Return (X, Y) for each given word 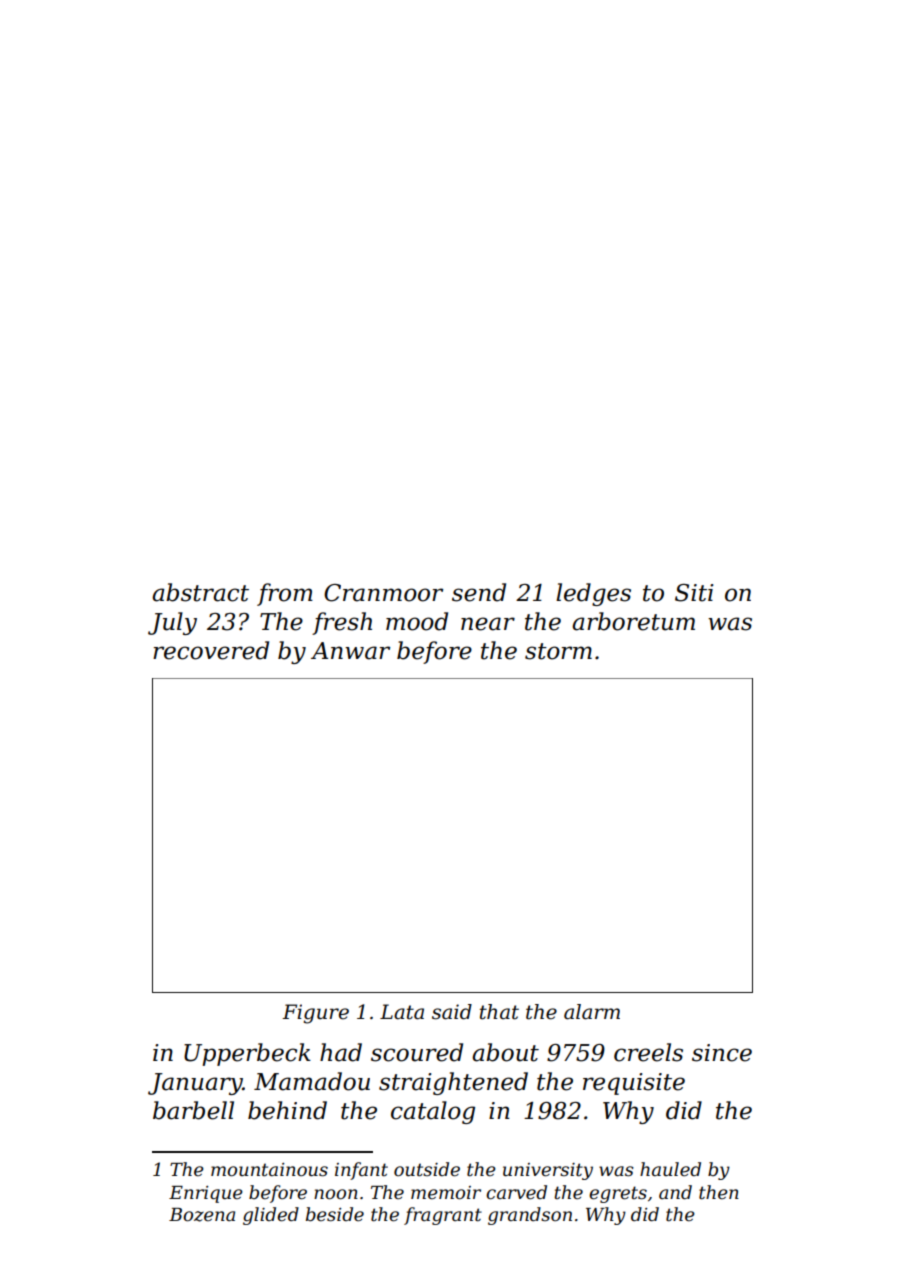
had (341, 1052)
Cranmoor (383, 593)
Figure (315, 1014)
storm (558, 651)
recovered (211, 650)
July (172, 623)
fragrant (443, 1216)
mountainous (269, 1170)
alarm (592, 1012)
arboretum (633, 621)
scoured (417, 1052)
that (499, 1012)
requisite (634, 1084)
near (488, 624)
